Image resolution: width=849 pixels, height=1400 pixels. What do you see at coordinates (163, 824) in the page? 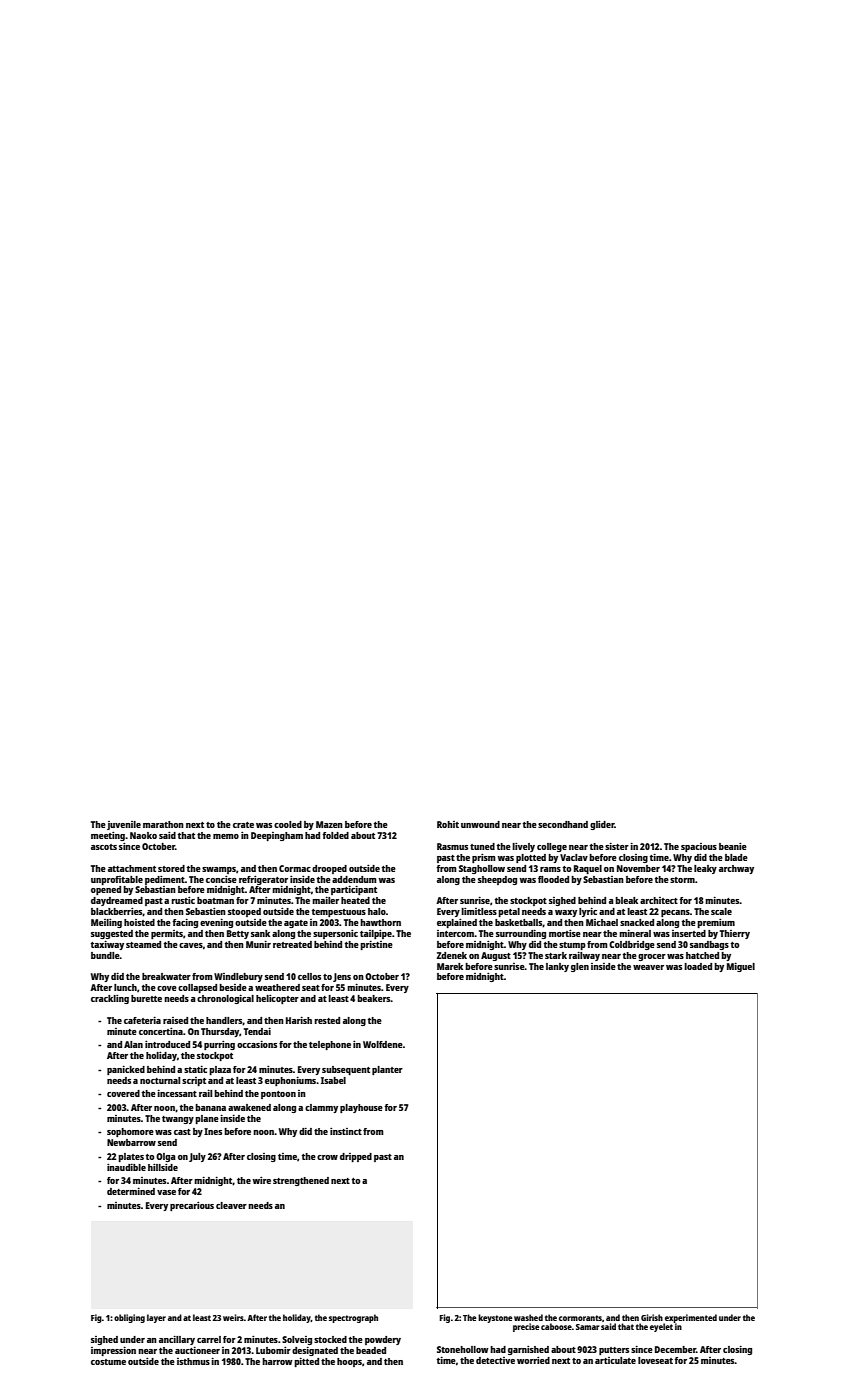
I see `marathon` at bounding box center [163, 824].
